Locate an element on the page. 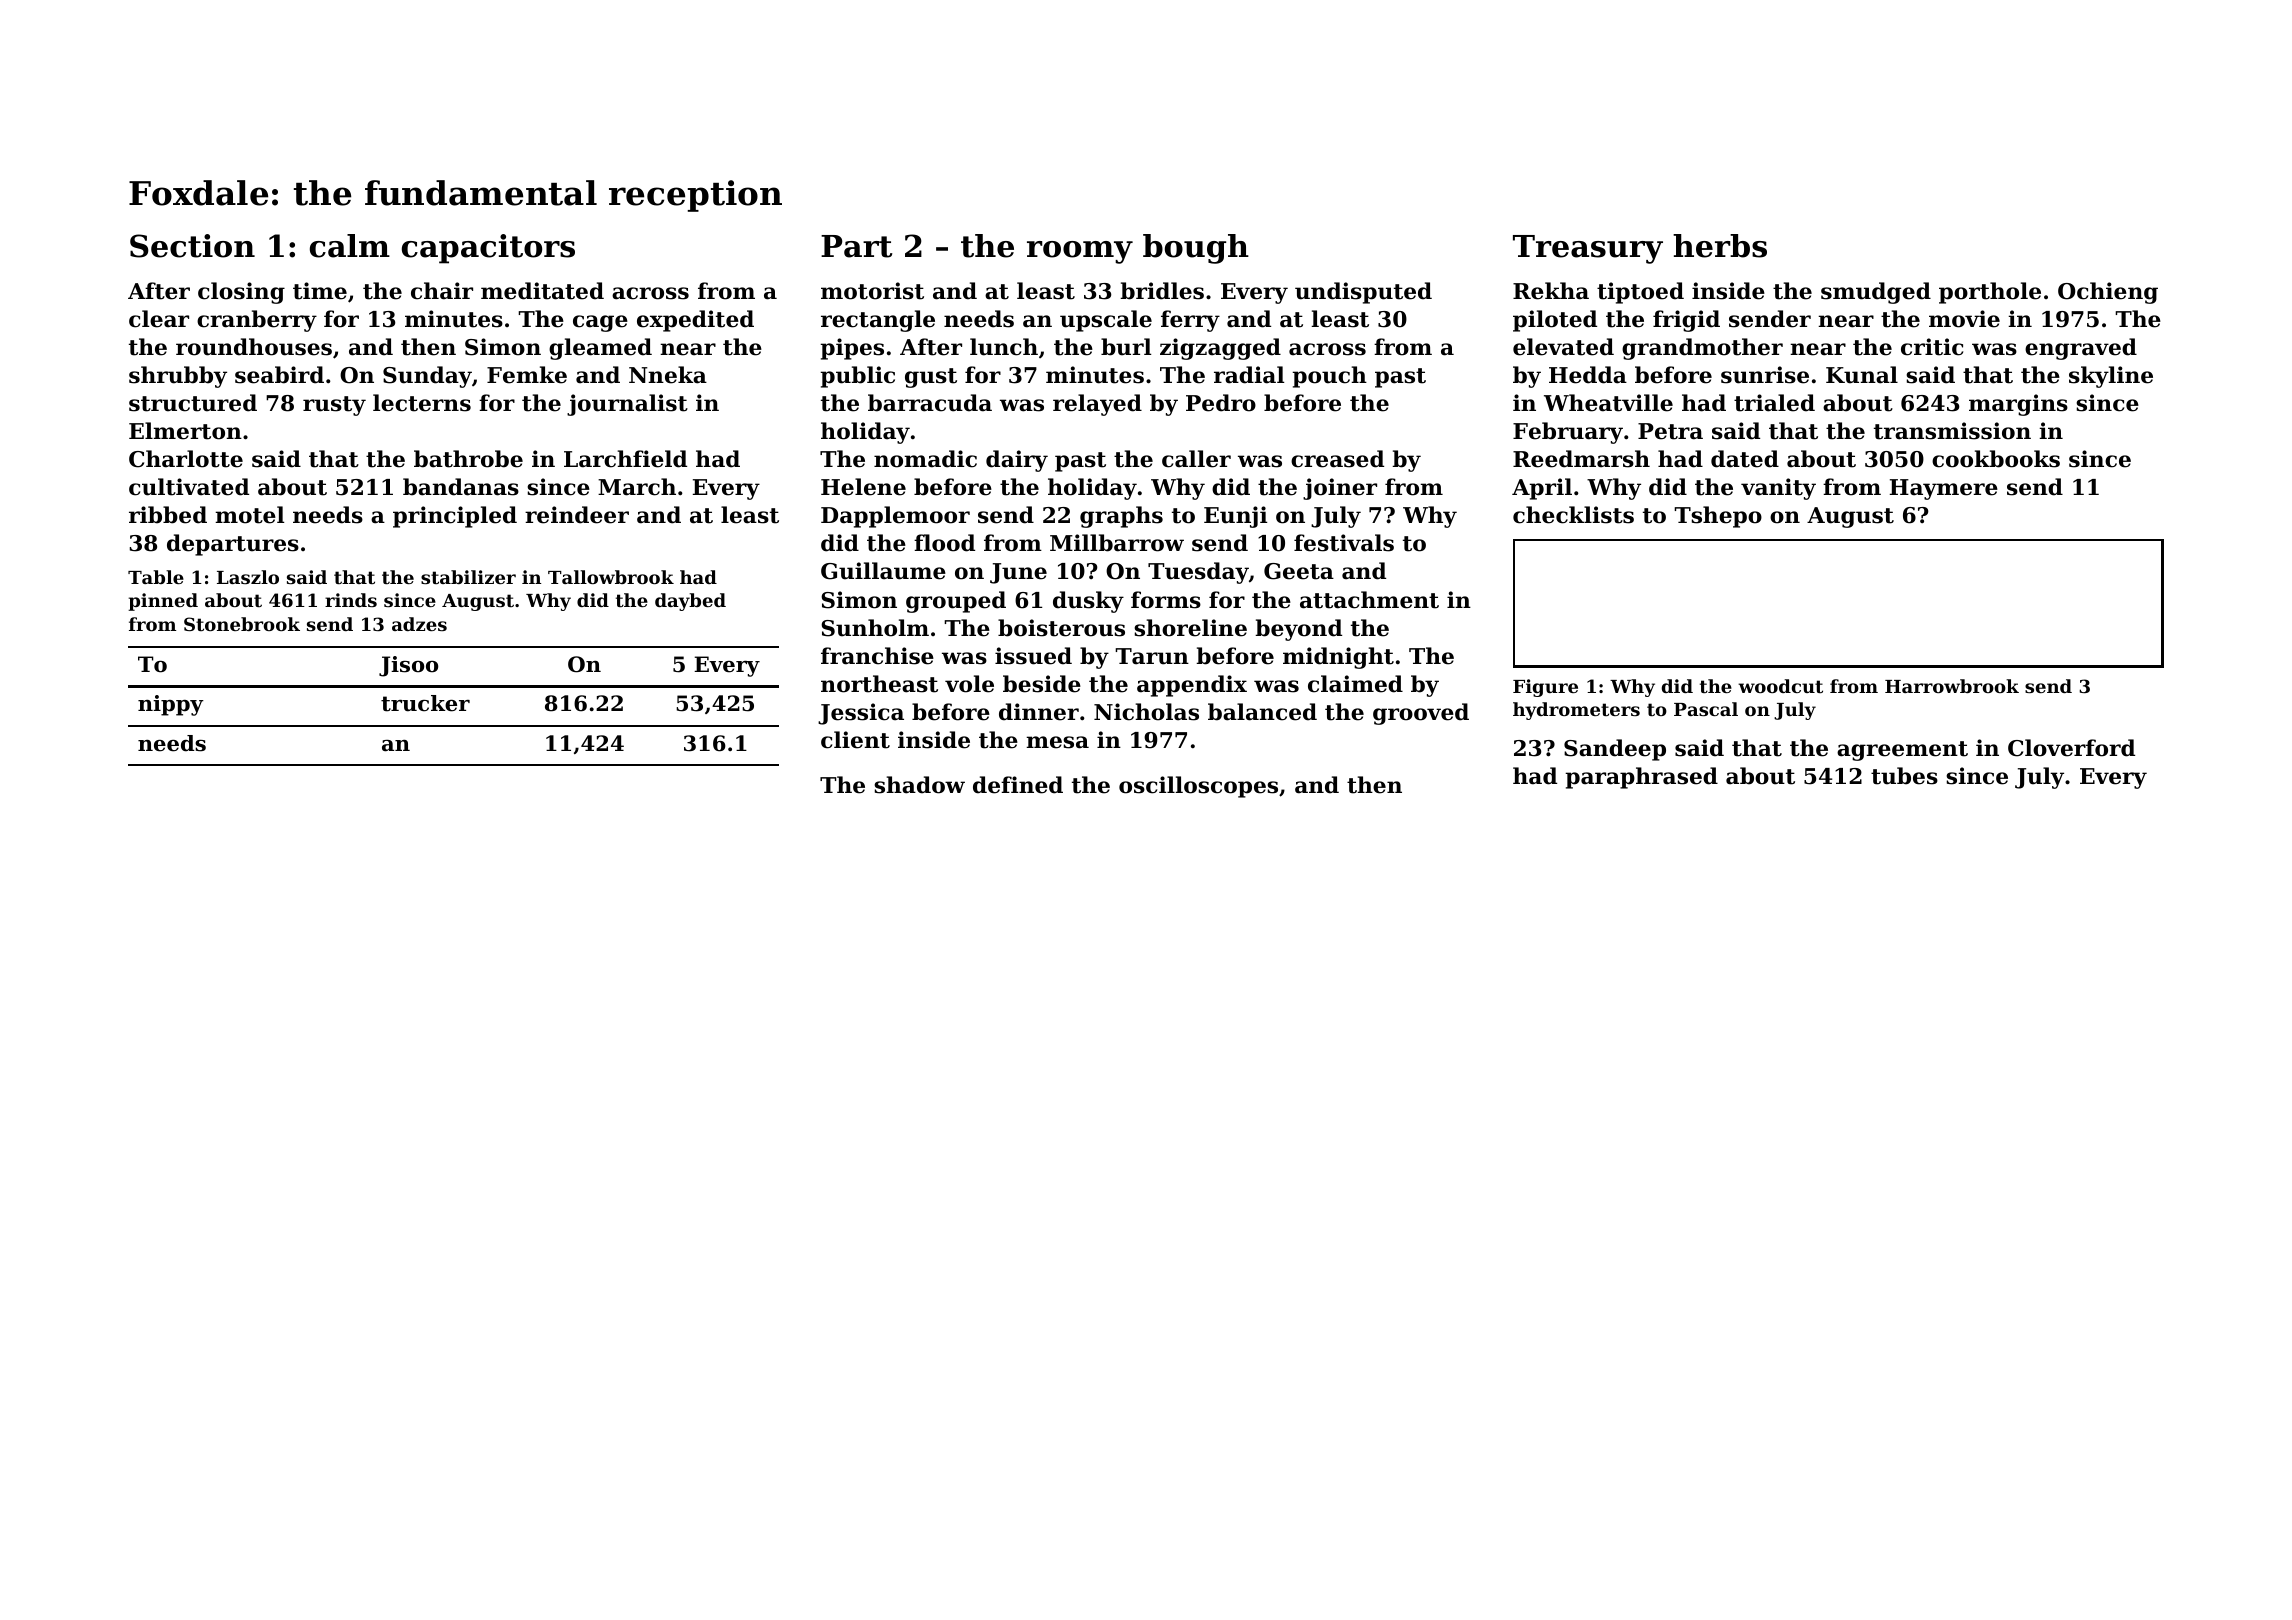  graphs is located at coordinates (1121, 517).
